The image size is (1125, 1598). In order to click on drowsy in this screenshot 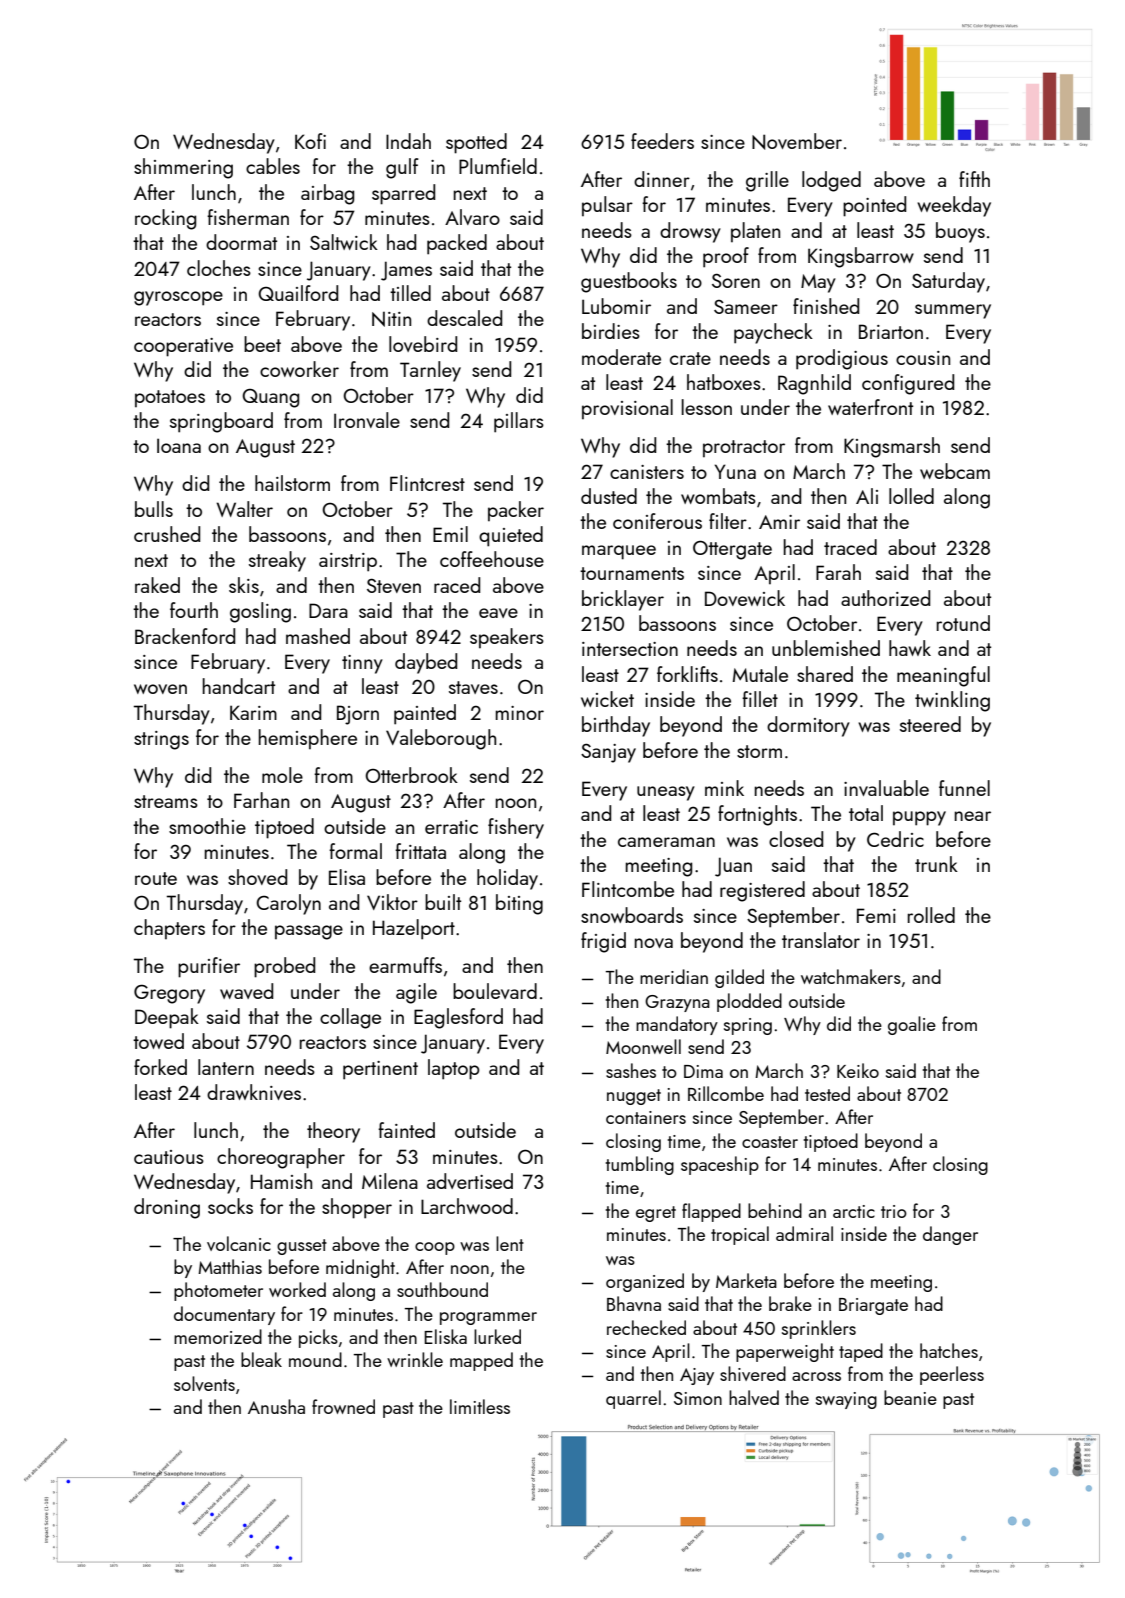, I will do `click(690, 232)`.
